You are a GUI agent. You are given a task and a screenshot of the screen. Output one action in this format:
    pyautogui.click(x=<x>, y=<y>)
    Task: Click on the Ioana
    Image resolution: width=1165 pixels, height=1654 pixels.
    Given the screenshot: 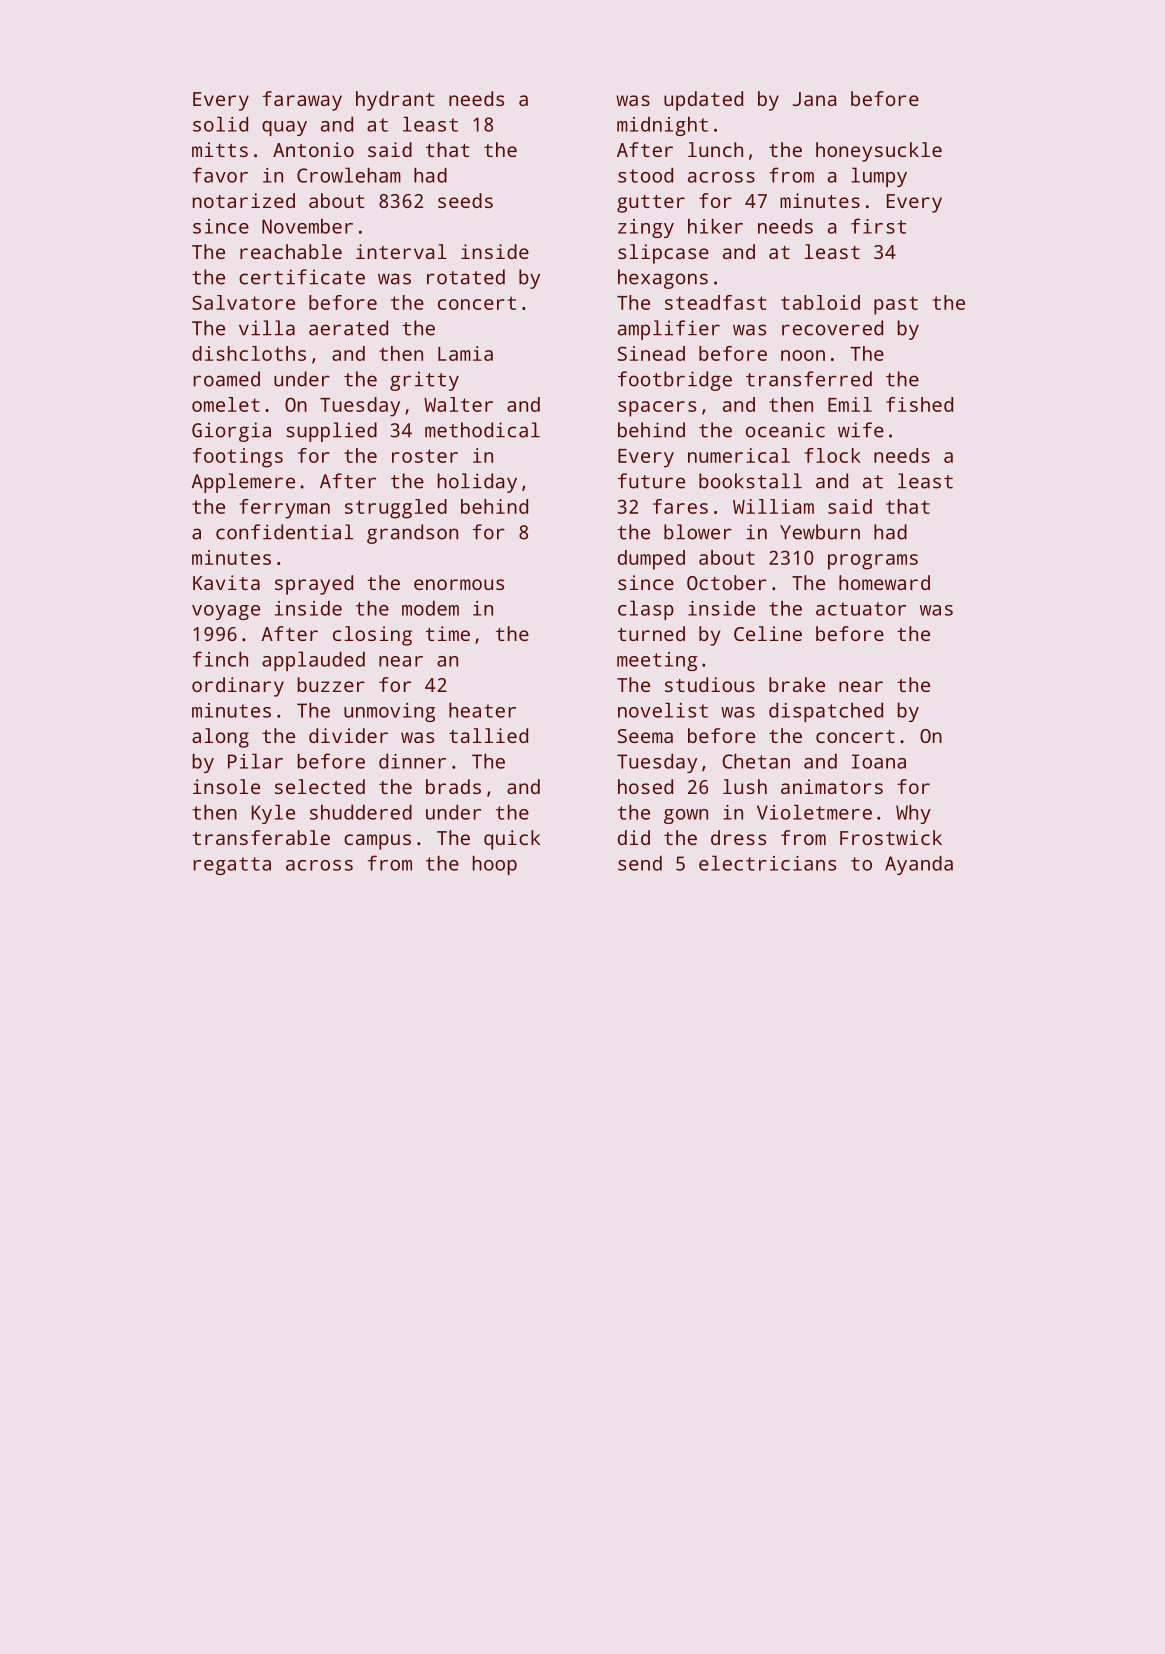 What is the action you would take?
    pyautogui.click(x=879, y=761)
